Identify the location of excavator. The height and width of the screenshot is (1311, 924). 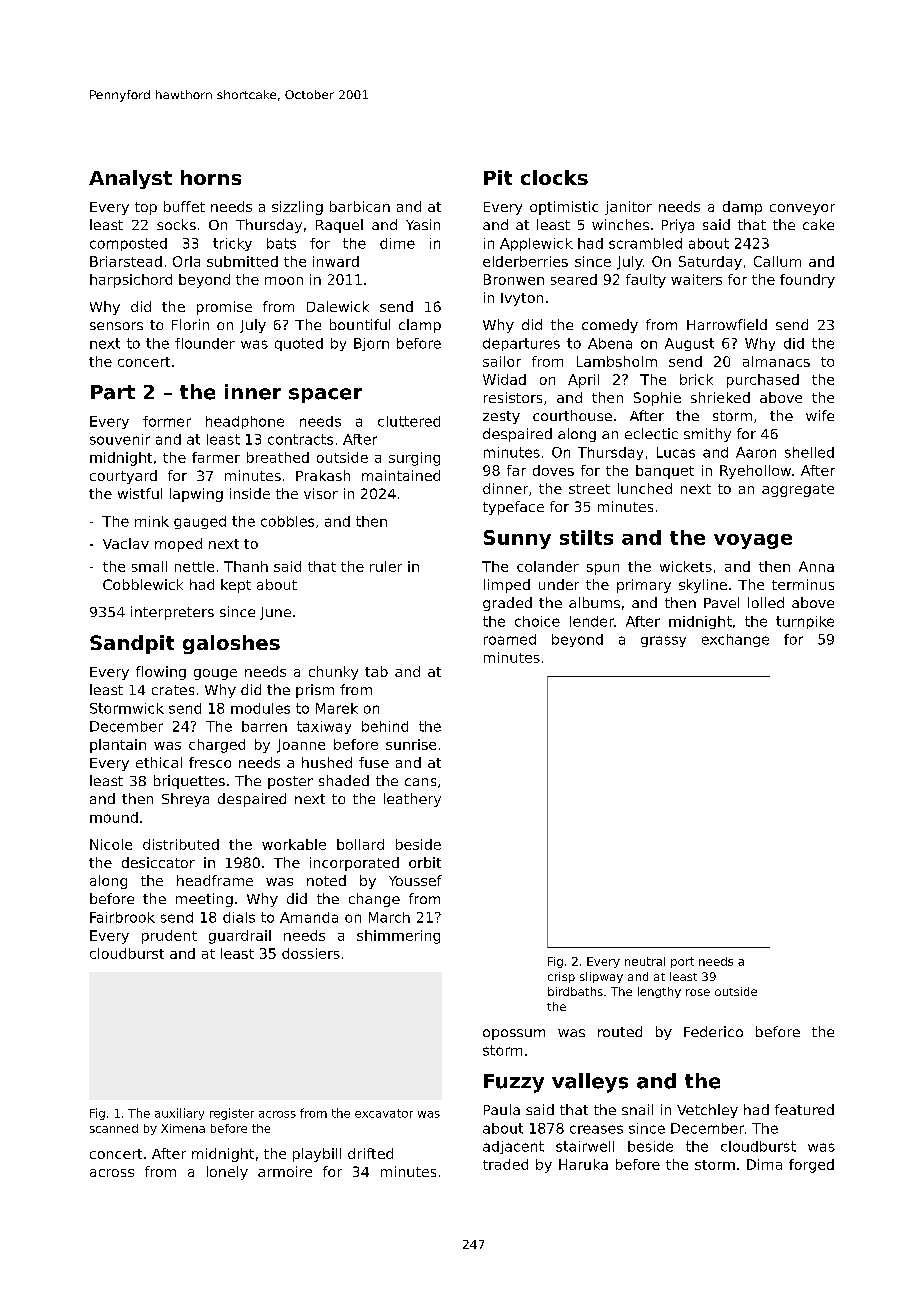
(384, 1113).
